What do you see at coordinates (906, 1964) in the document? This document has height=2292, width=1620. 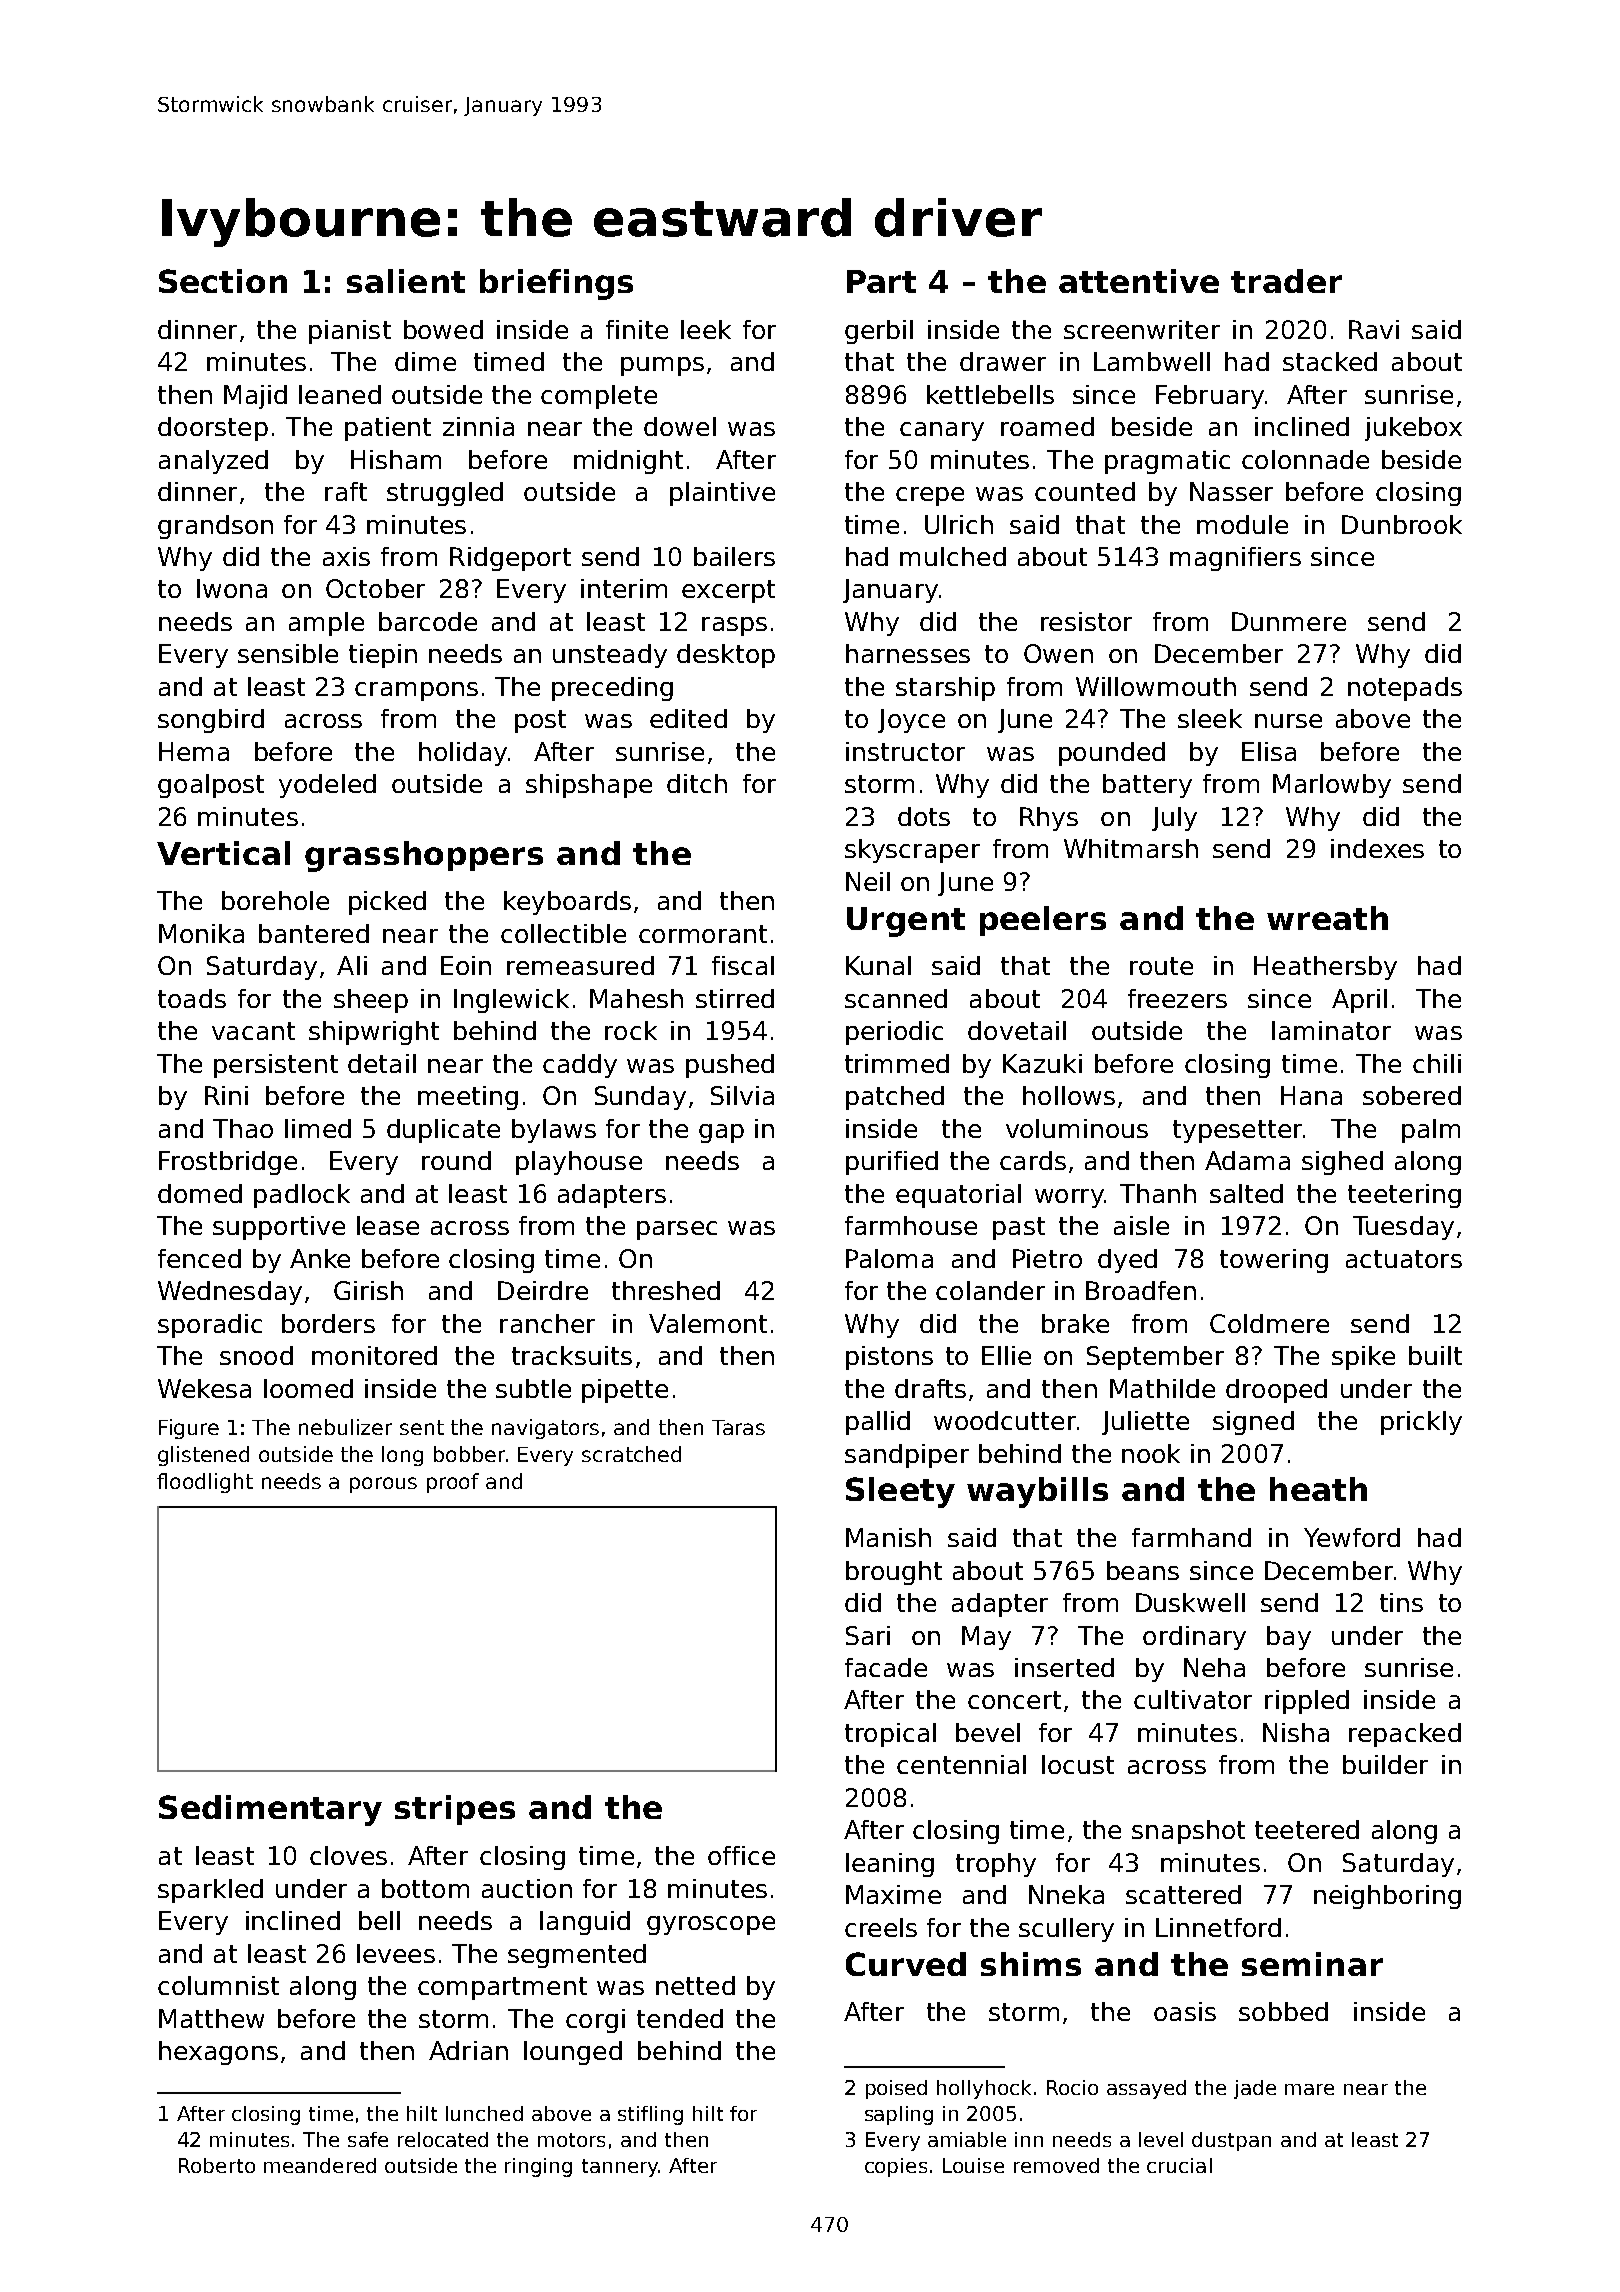 I see `Curved` at bounding box center [906, 1964].
